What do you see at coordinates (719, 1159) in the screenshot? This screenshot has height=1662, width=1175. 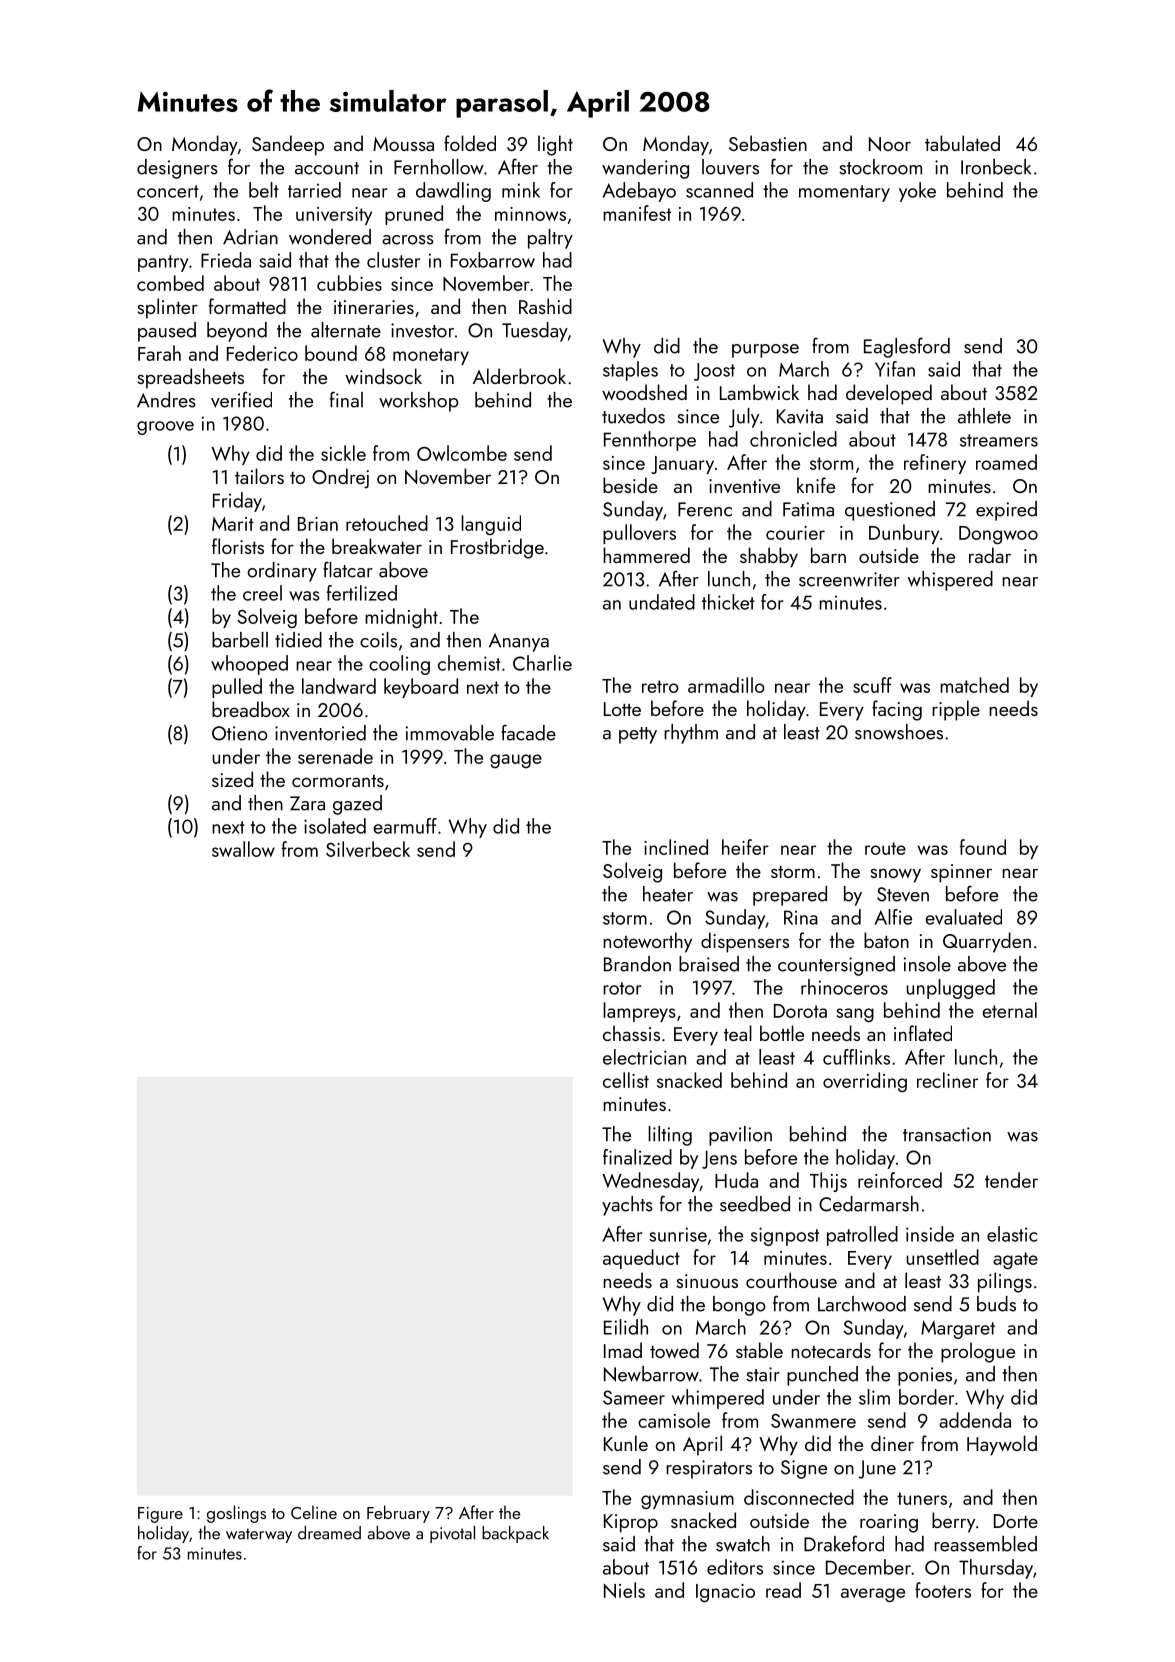 I see `Jens` at bounding box center [719, 1159].
